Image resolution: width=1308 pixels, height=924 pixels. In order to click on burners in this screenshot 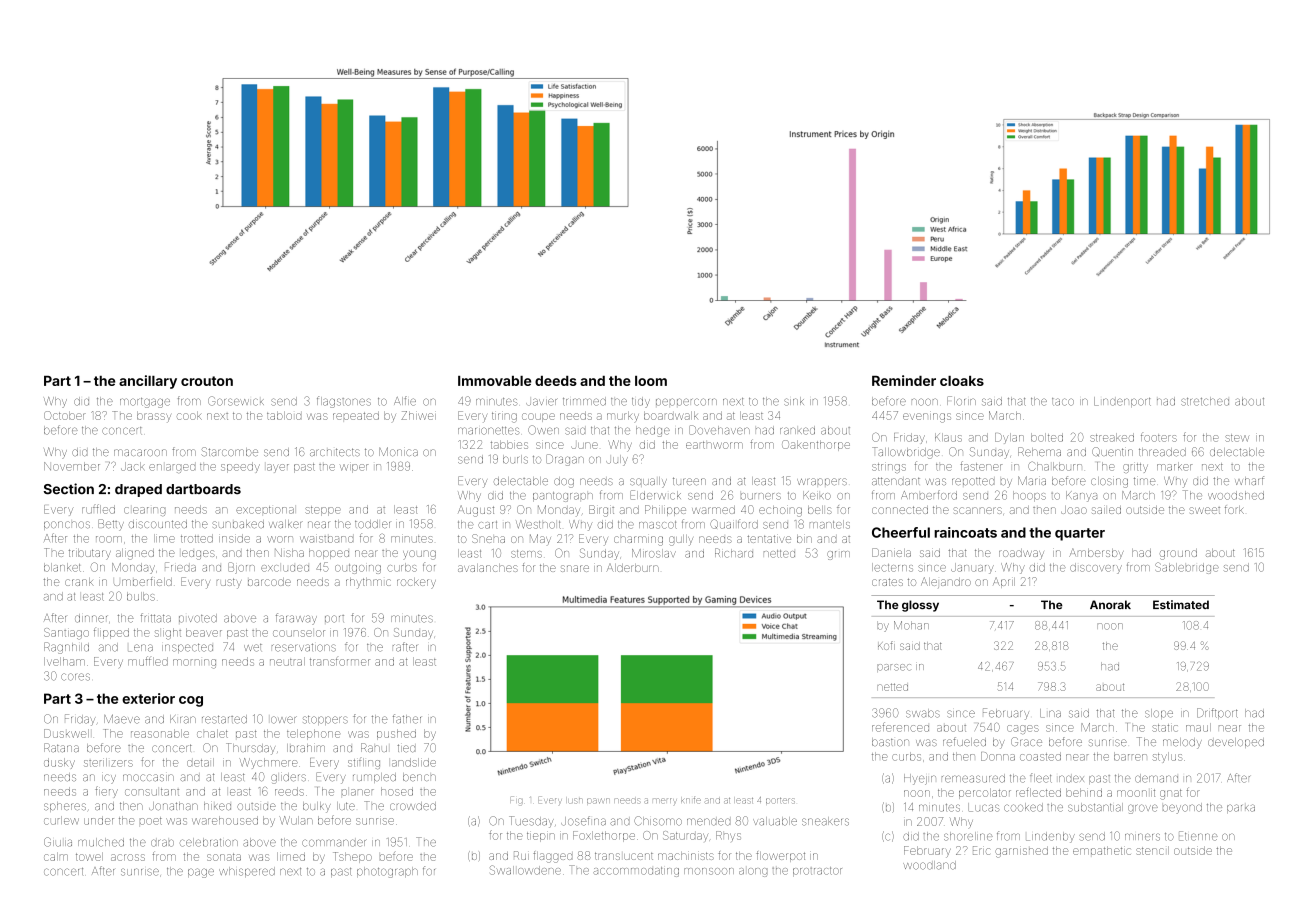, I will do `click(761, 496)`.
